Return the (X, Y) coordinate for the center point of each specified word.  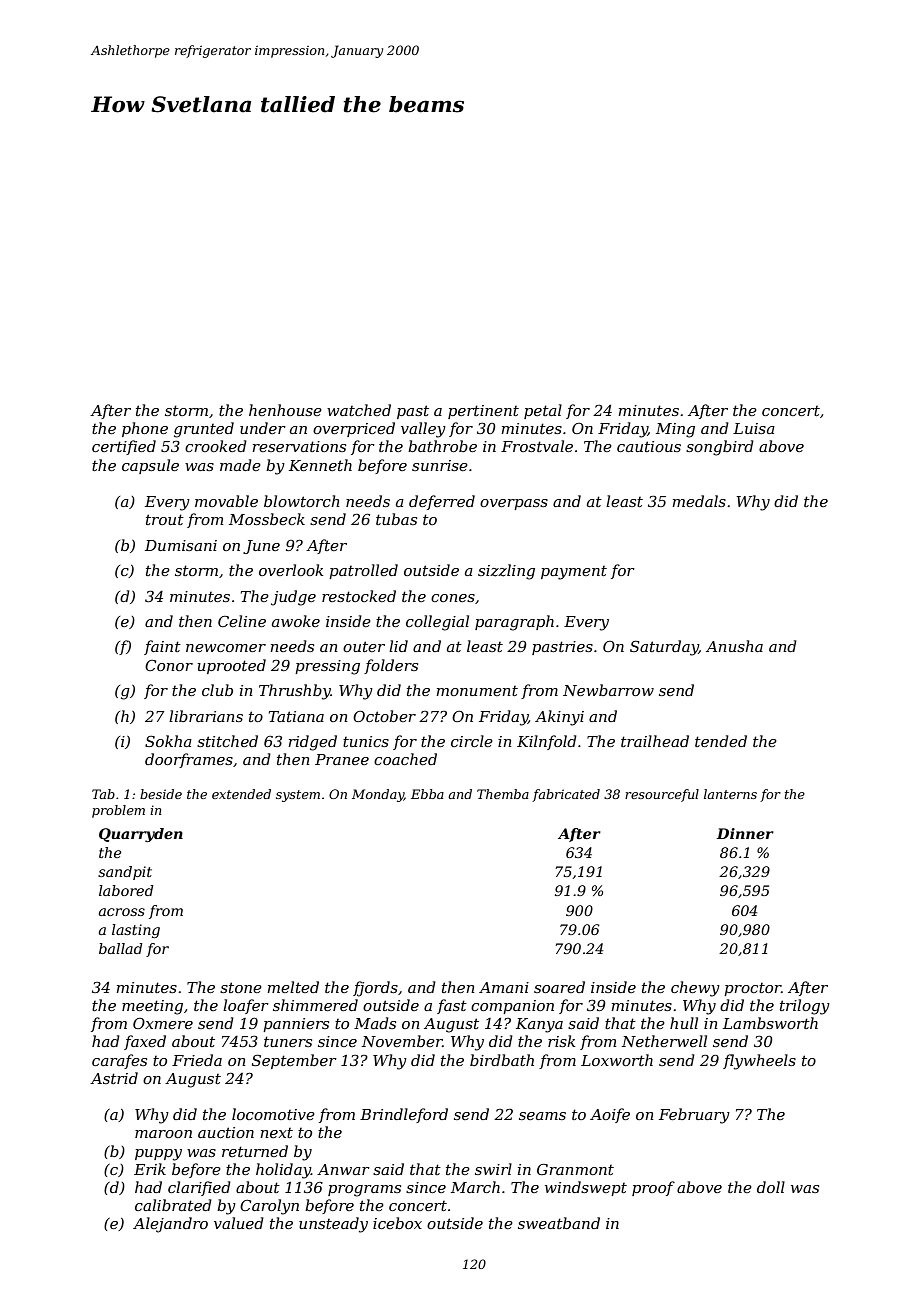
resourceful (662, 795)
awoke (296, 621)
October (384, 716)
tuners (288, 1041)
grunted (204, 430)
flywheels (759, 1062)
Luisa (754, 428)
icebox (397, 1223)
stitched (227, 741)
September (294, 1061)
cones (453, 598)
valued (239, 1223)
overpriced (354, 429)
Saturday (664, 648)
